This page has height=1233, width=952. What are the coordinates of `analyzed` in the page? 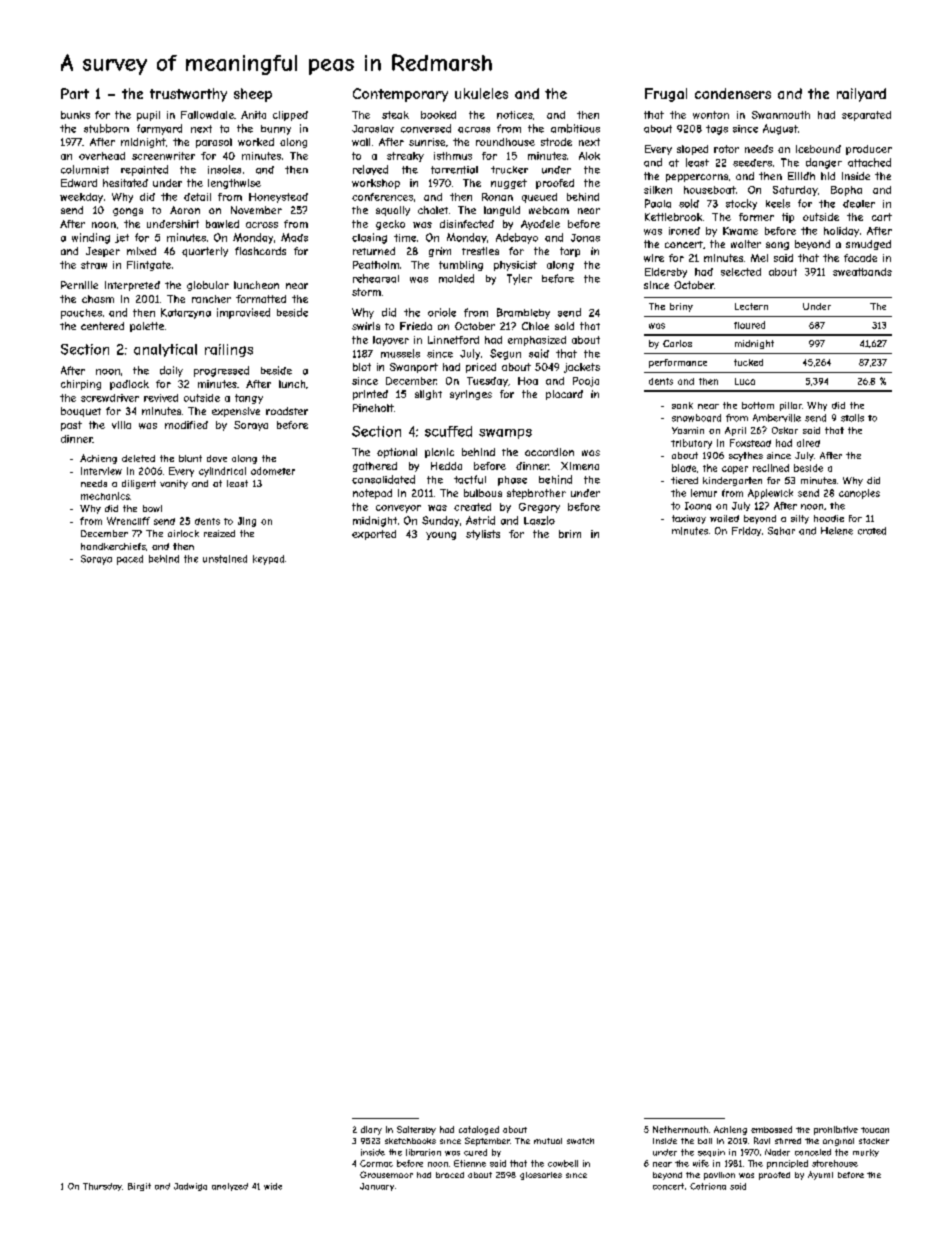 It's located at (230, 1187).
